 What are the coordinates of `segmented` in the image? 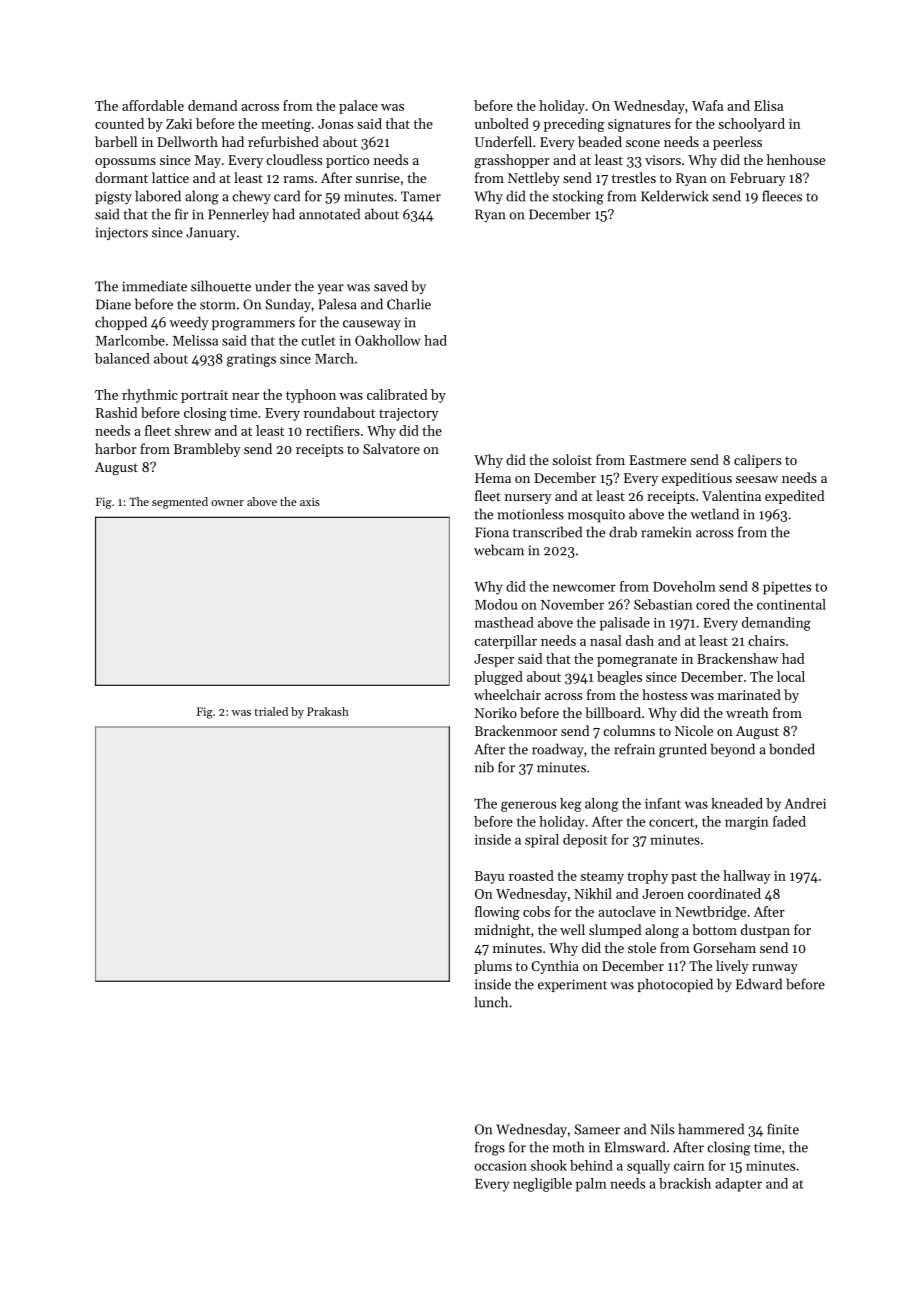 It's located at (180, 503).
